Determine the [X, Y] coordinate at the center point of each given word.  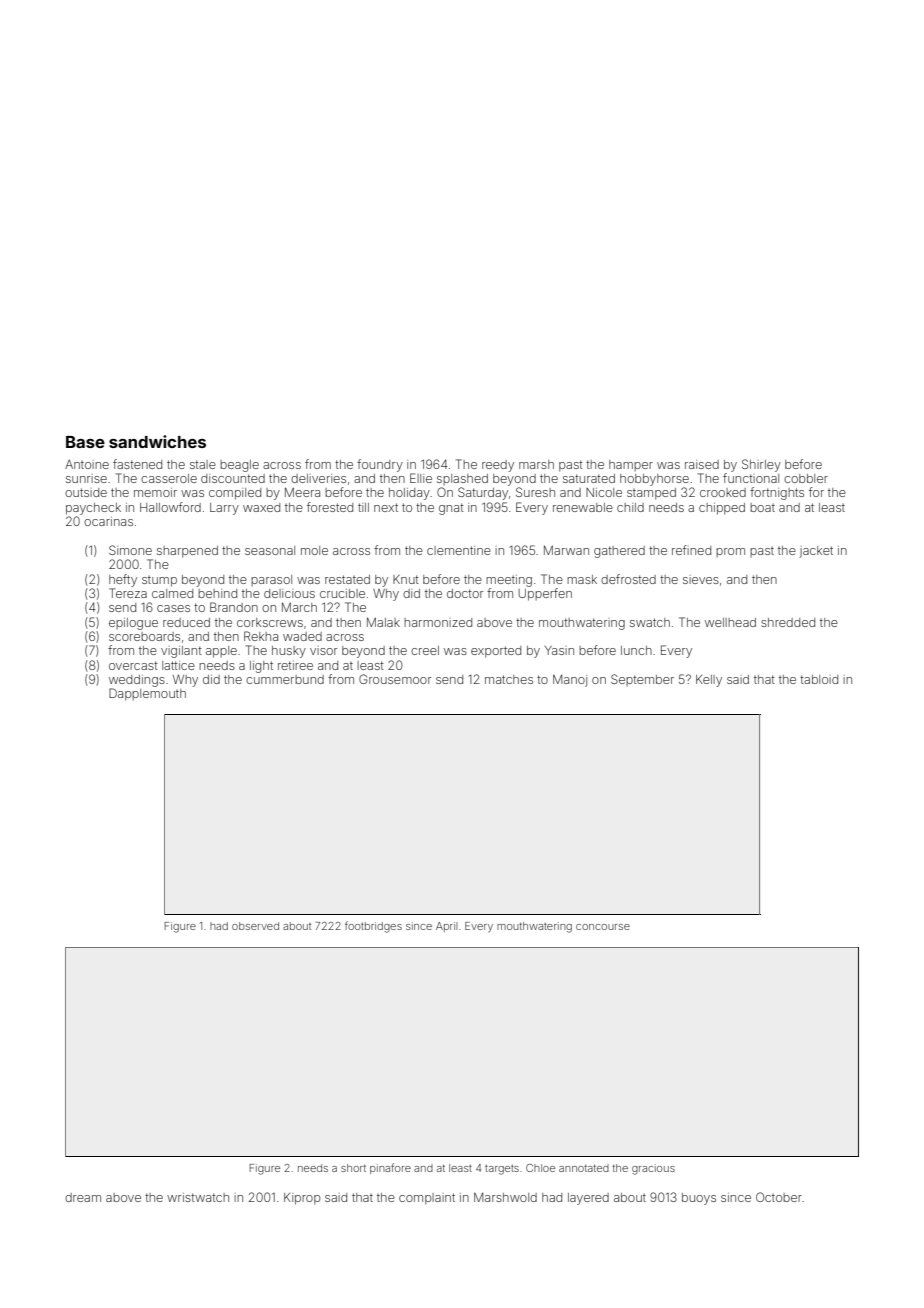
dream [83, 1197]
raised [702, 464]
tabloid [819, 679]
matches [509, 679]
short [353, 1168]
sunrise [86, 478]
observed [255, 926]
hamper [631, 465]
